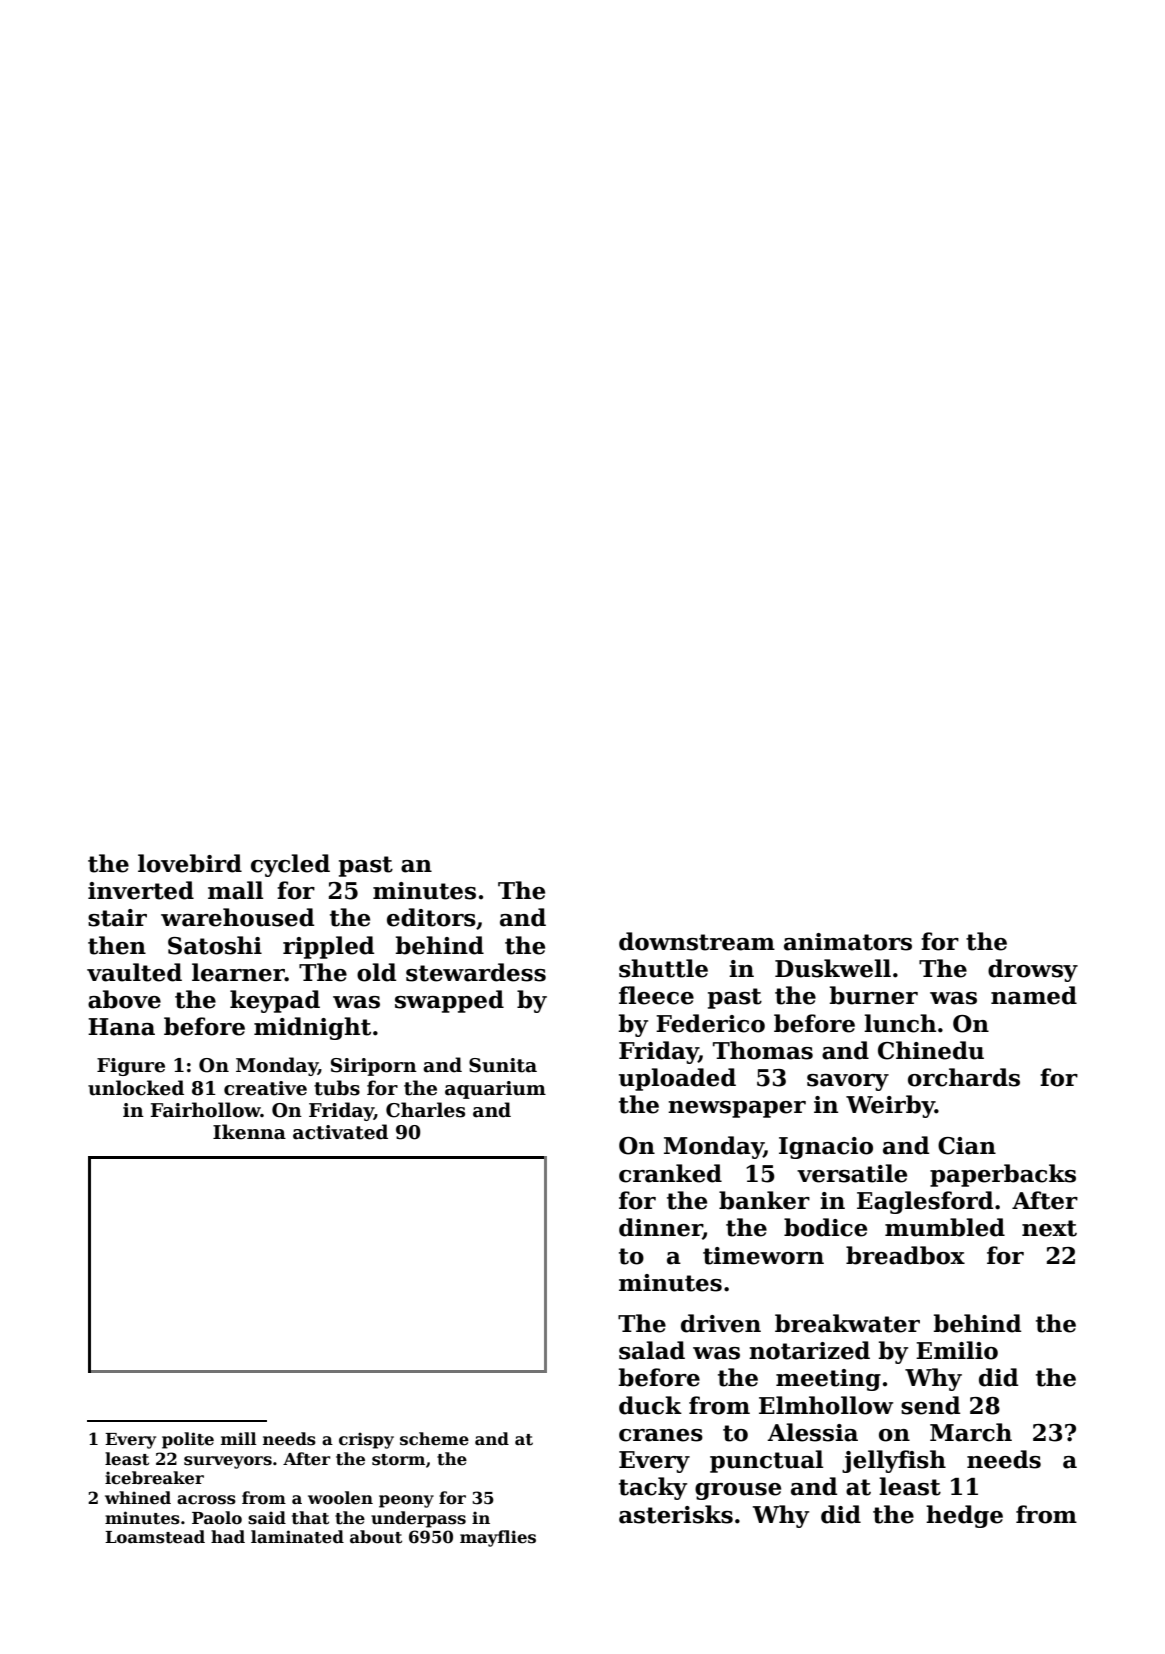  What do you see at coordinates (190, 863) in the image?
I see `lovebird` at bounding box center [190, 863].
